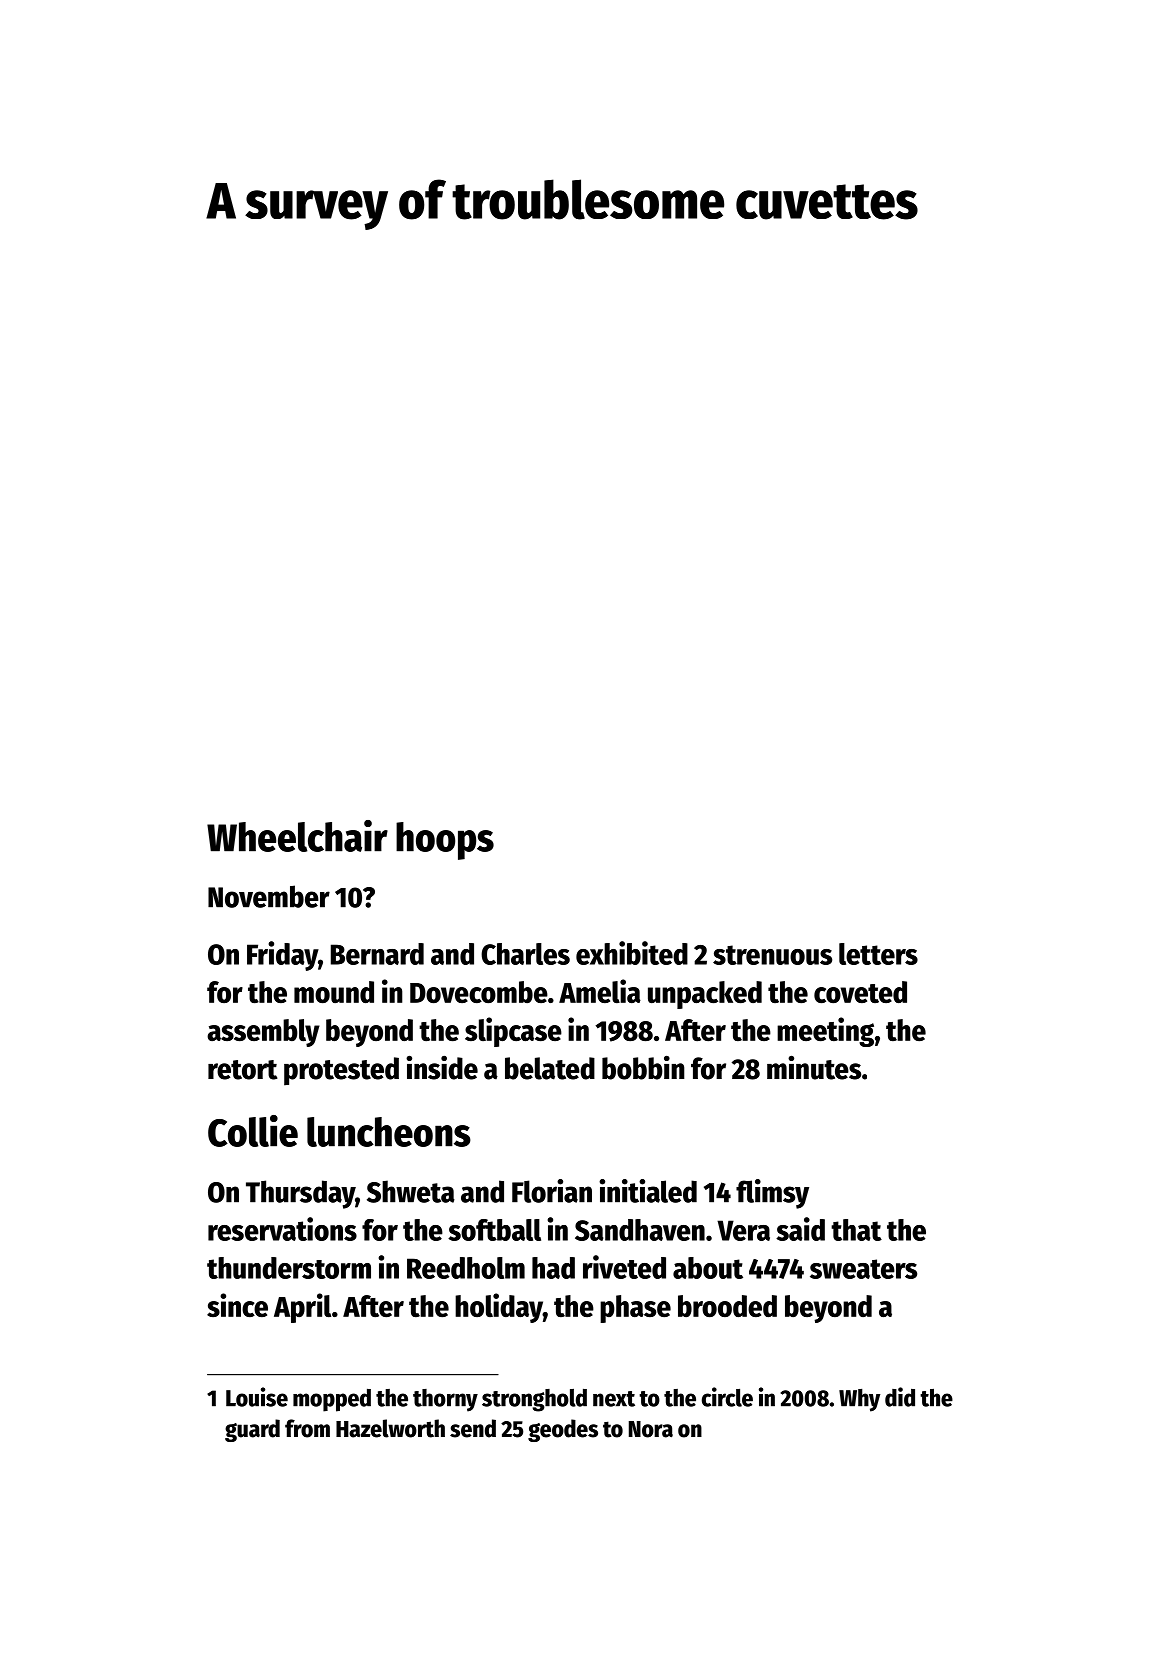  What do you see at coordinates (525, 954) in the image?
I see `Charles` at bounding box center [525, 954].
